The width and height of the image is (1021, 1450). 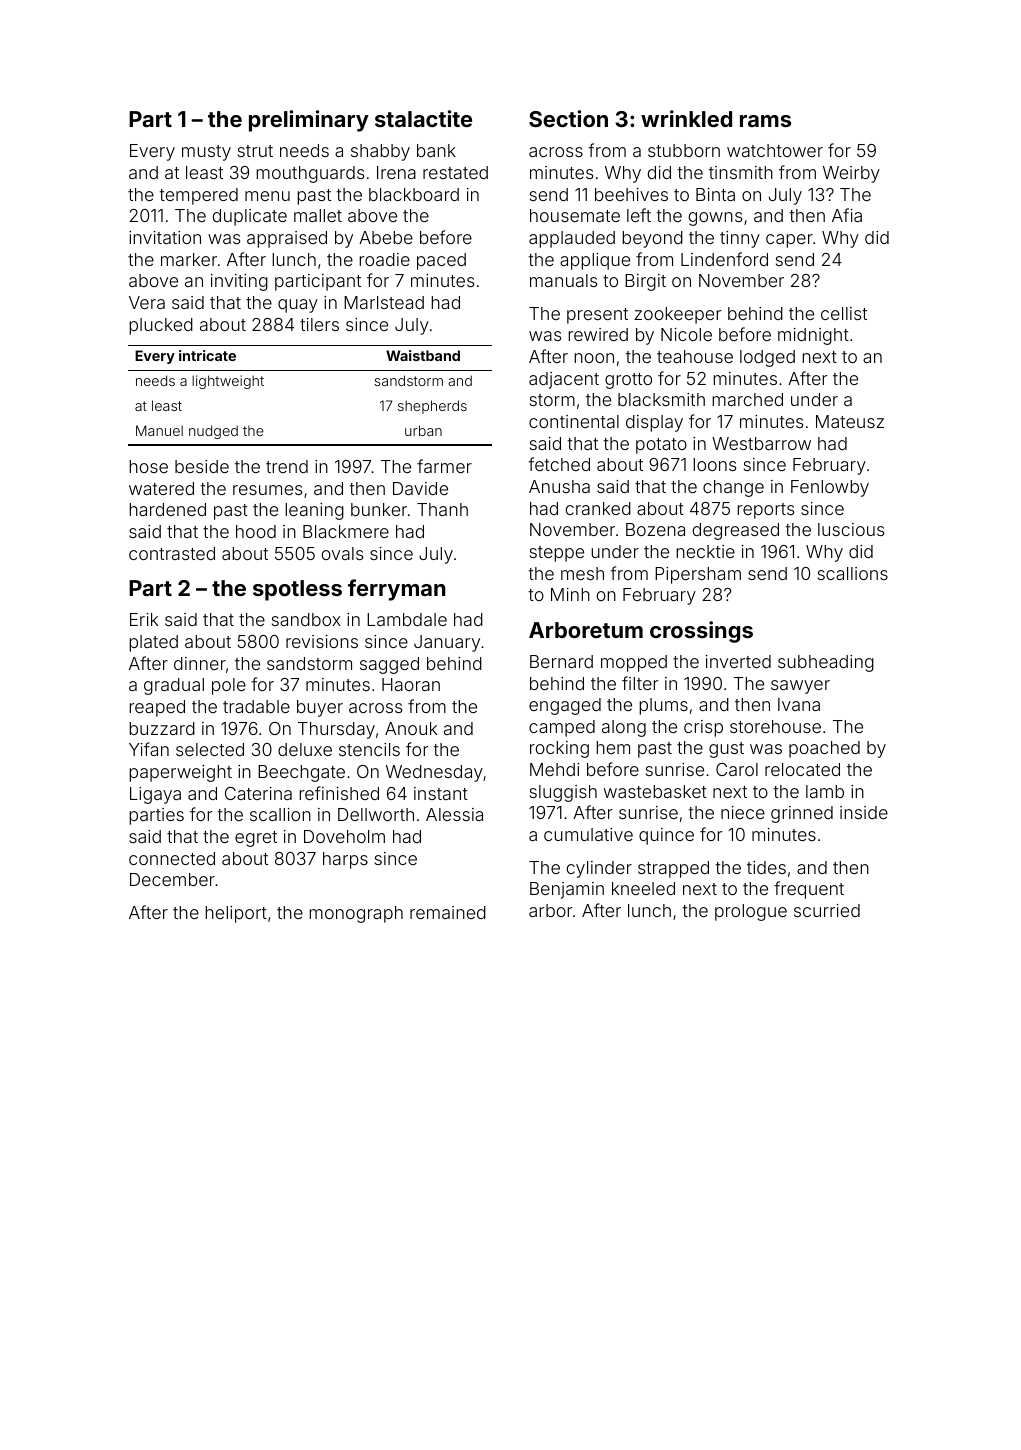 What do you see at coordinates (765, 121) in the image?
I see `rams` at bounding box center [765, 121].
